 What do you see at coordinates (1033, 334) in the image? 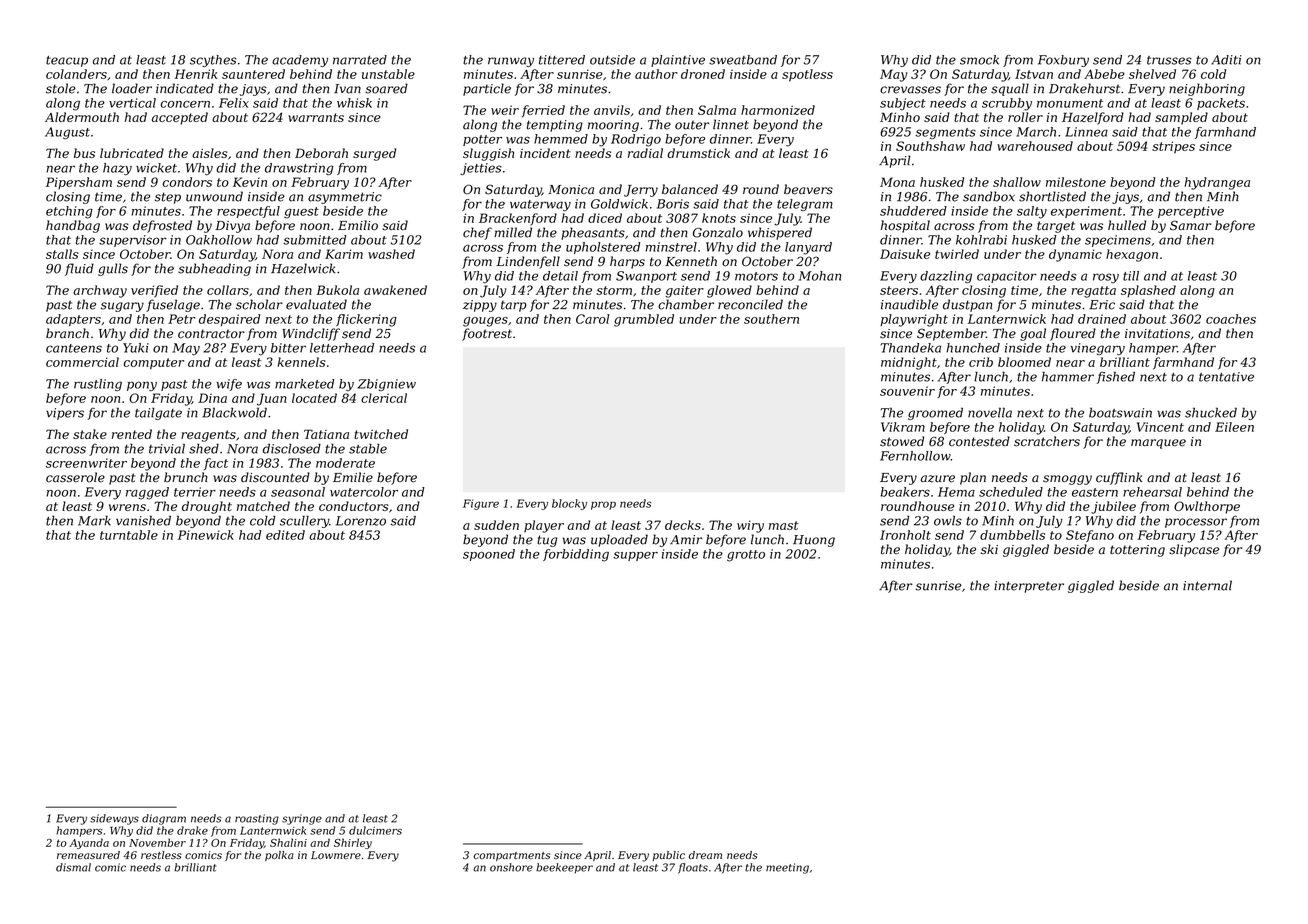
I see `goal` at bounding box center [1033, 334].
